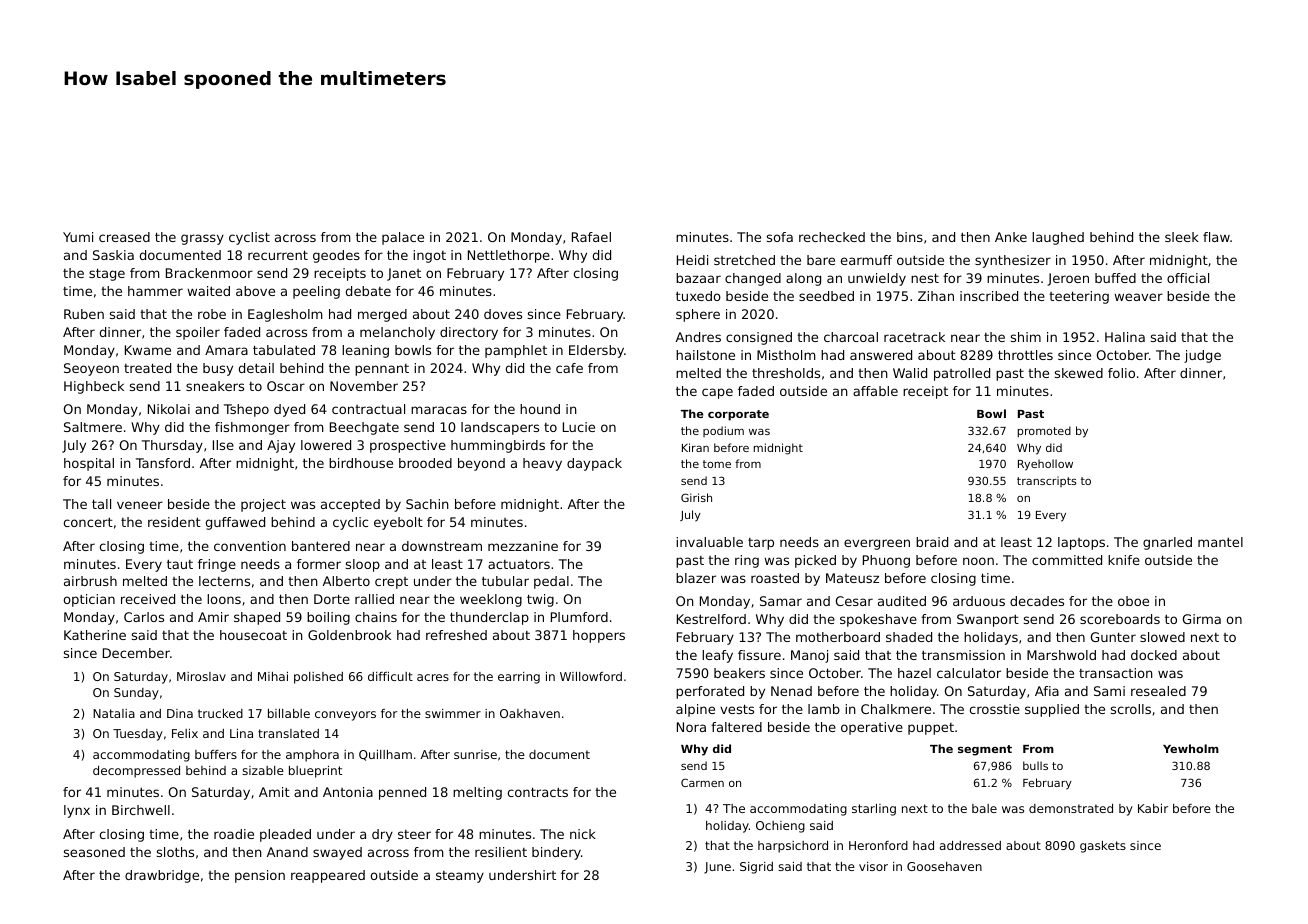 The image size is (1308, 924). I want to click on refreshed, so click(456, 635).
